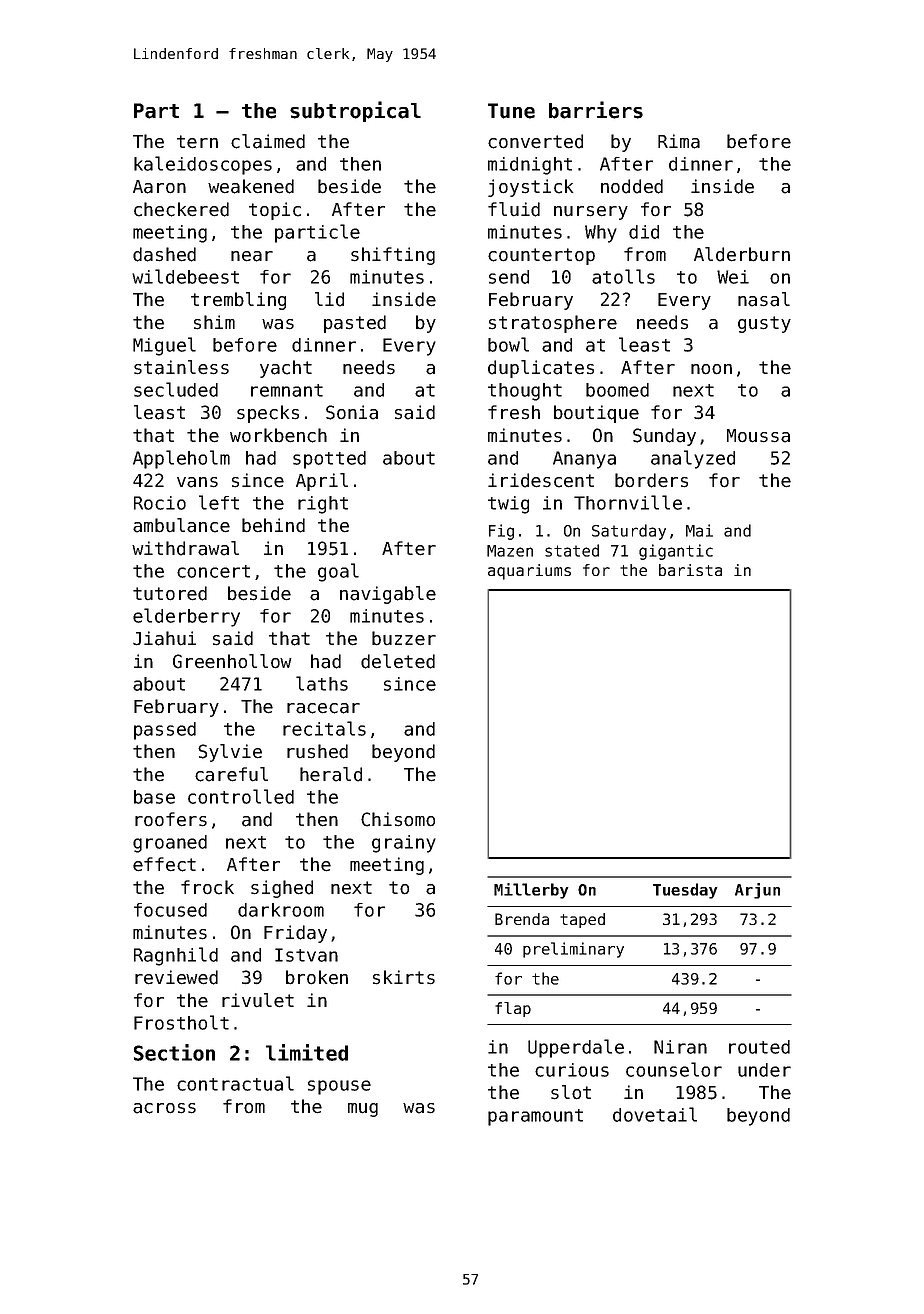  I want to click on claimed, so click(268, 141).
